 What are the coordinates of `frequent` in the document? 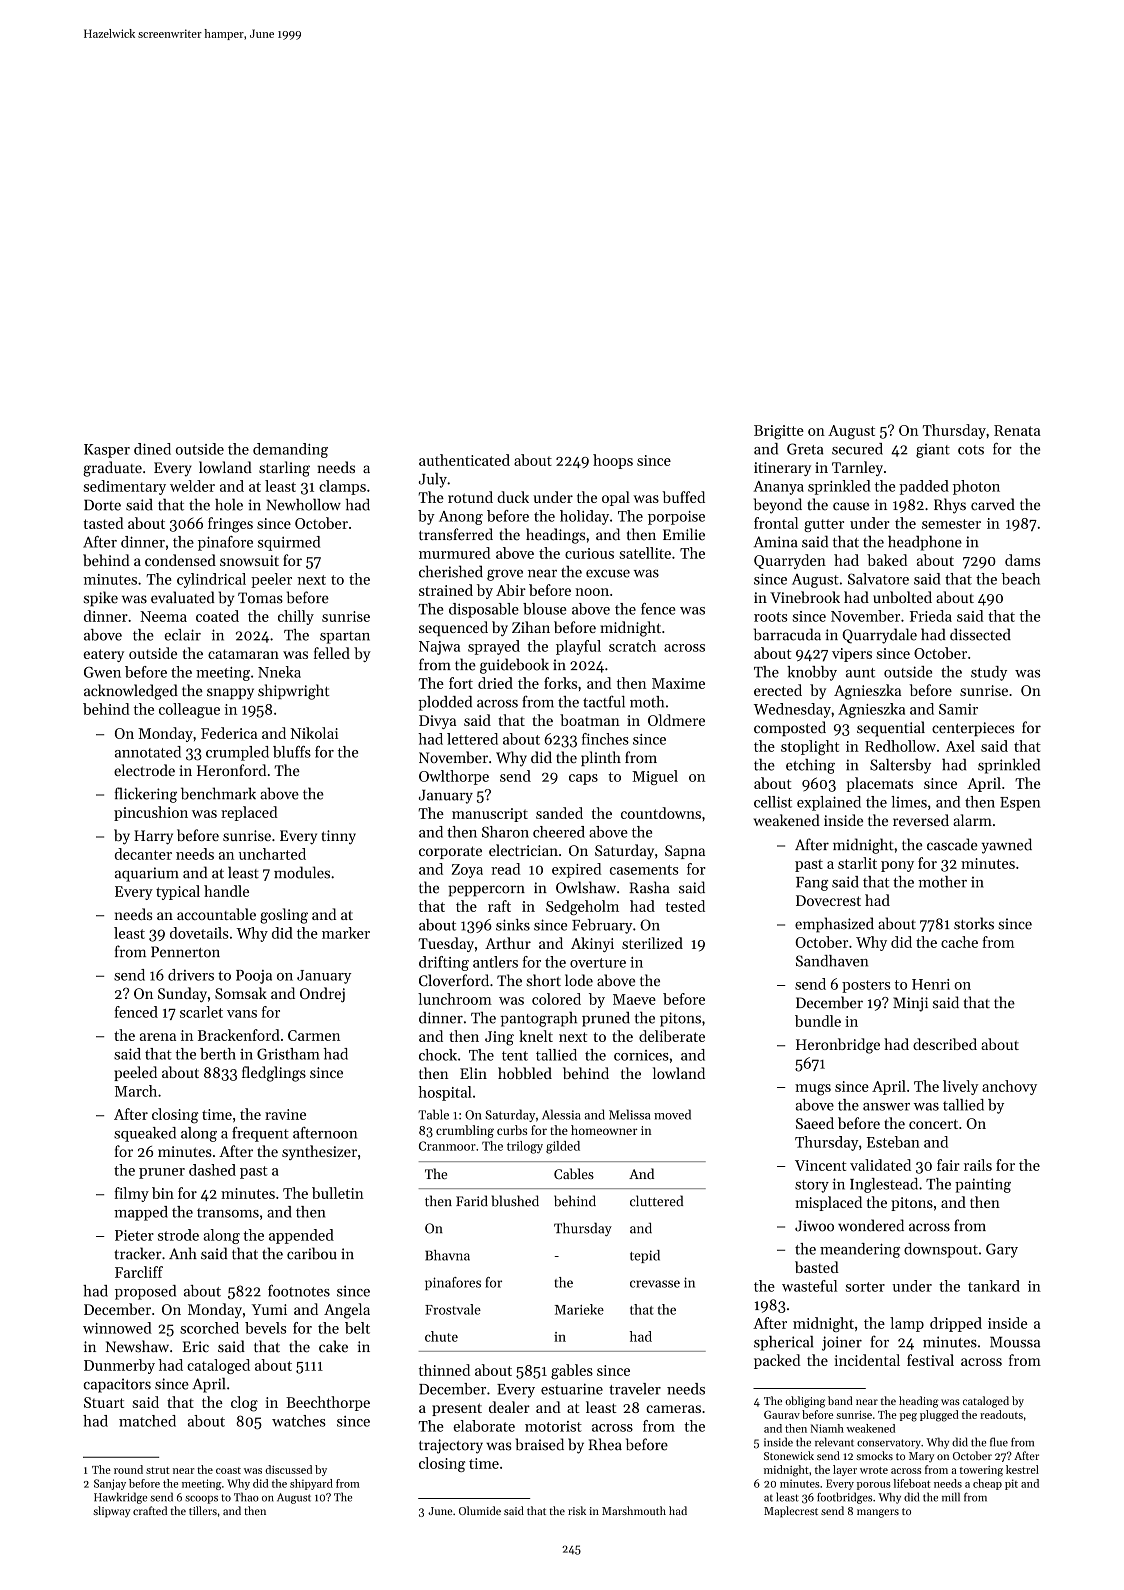 It's located at (260, 1134).
